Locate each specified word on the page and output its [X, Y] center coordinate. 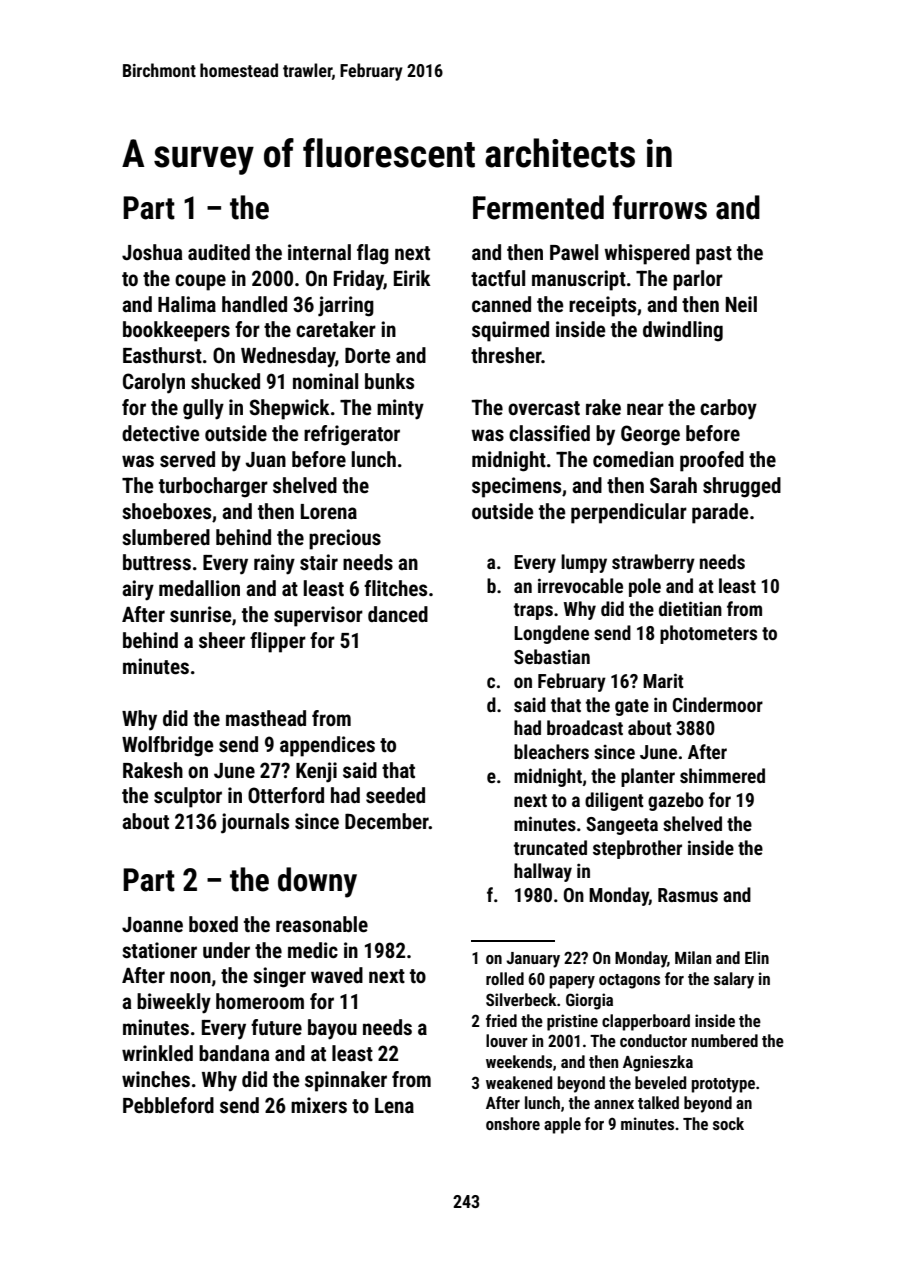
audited [219, 252]
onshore [513, 1123]
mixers [319, 1105]
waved [337, 975]
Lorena [329, 512]
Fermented [538, 207]
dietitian [690, 608]
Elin [757, 957]
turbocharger [213, 487]
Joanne [152, 925]
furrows [660, 207]
